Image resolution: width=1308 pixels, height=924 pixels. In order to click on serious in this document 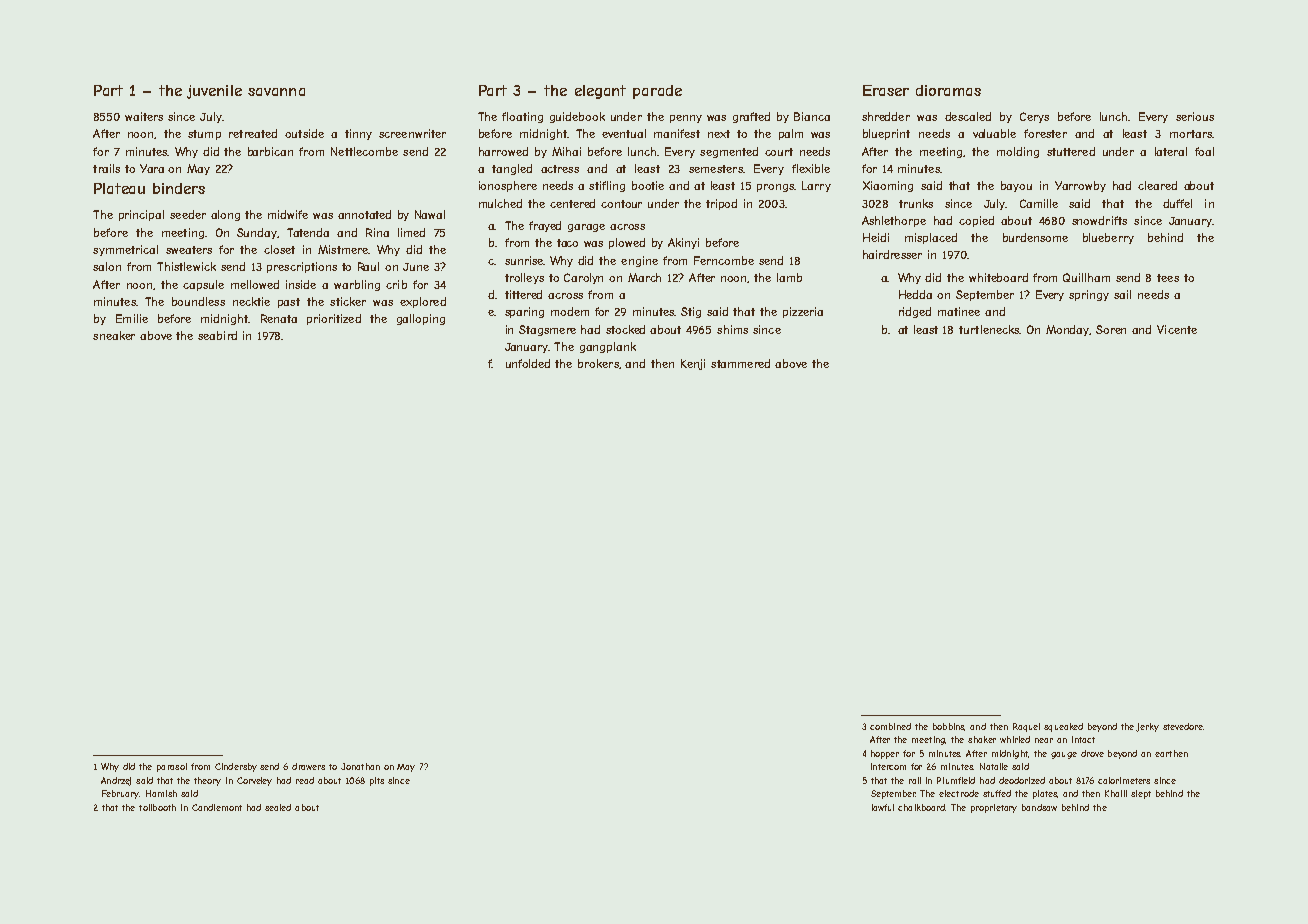, I will do `click(1195, 116)`.
